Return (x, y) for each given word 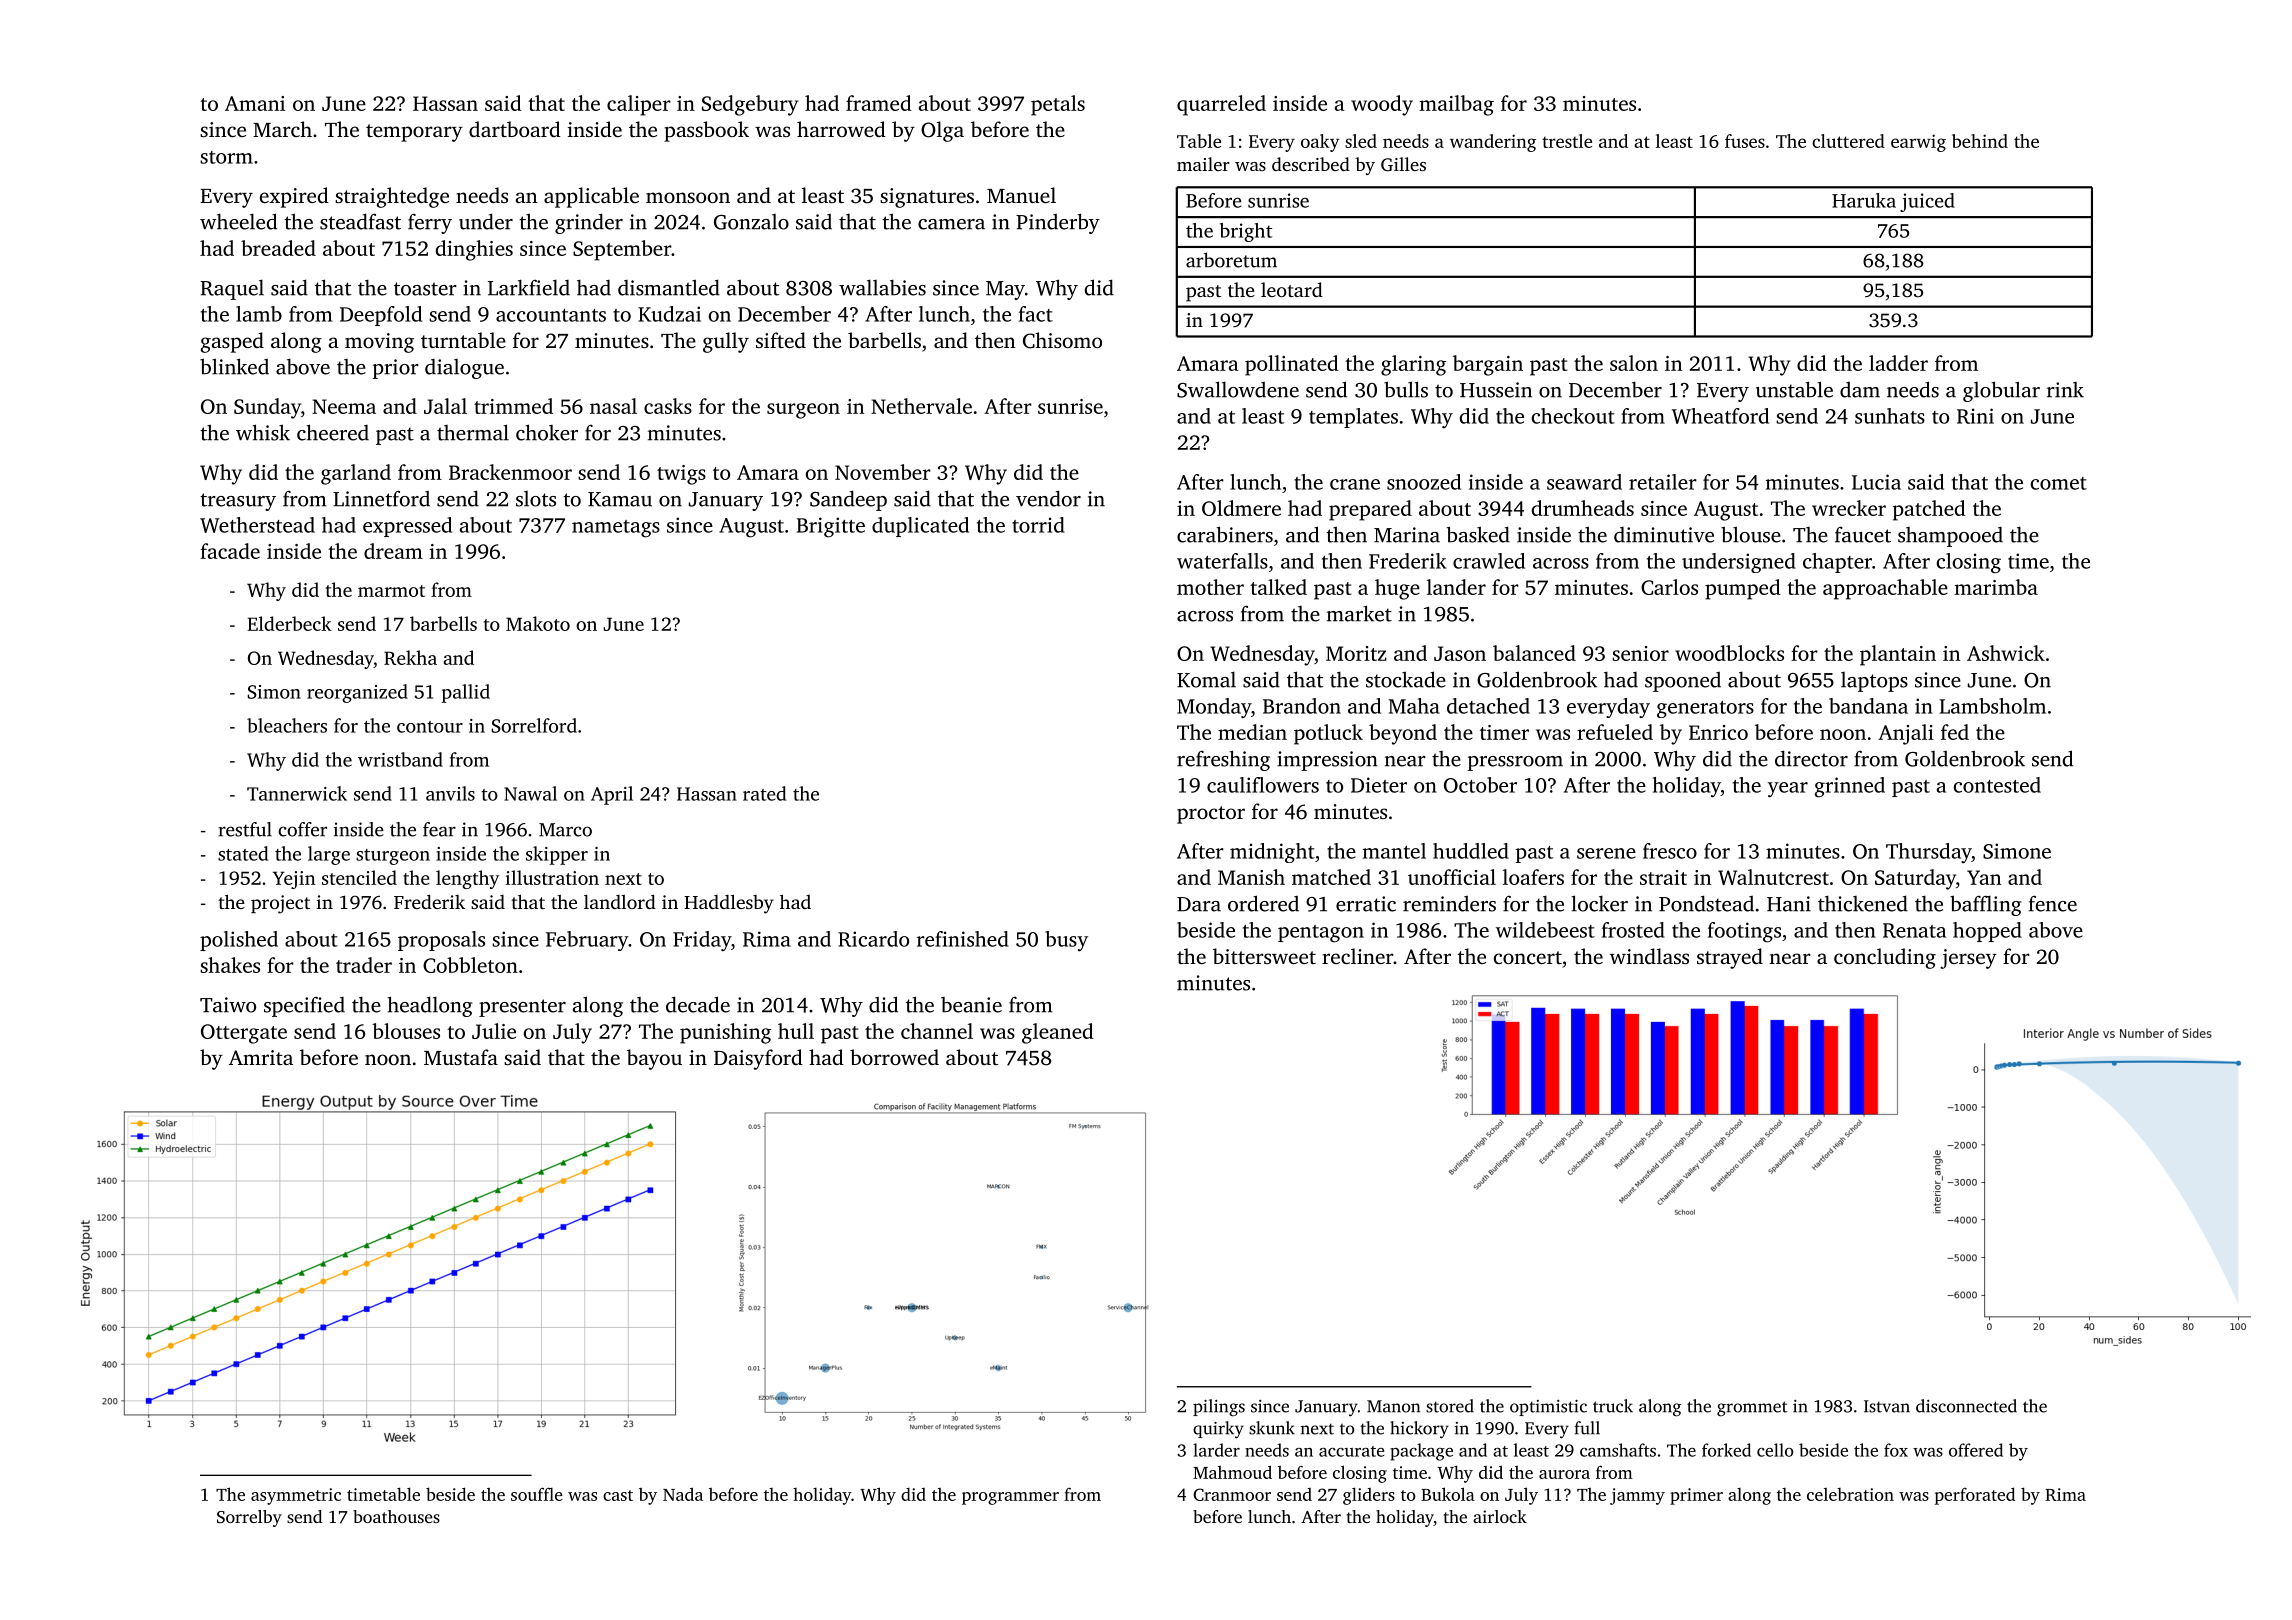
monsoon (688, 197)
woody (1382, 105)
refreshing (1223, 760)
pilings (1219, 1408)
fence (2053, 903)
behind (1980, 141)
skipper (557, 855)
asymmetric (296, 1496)
